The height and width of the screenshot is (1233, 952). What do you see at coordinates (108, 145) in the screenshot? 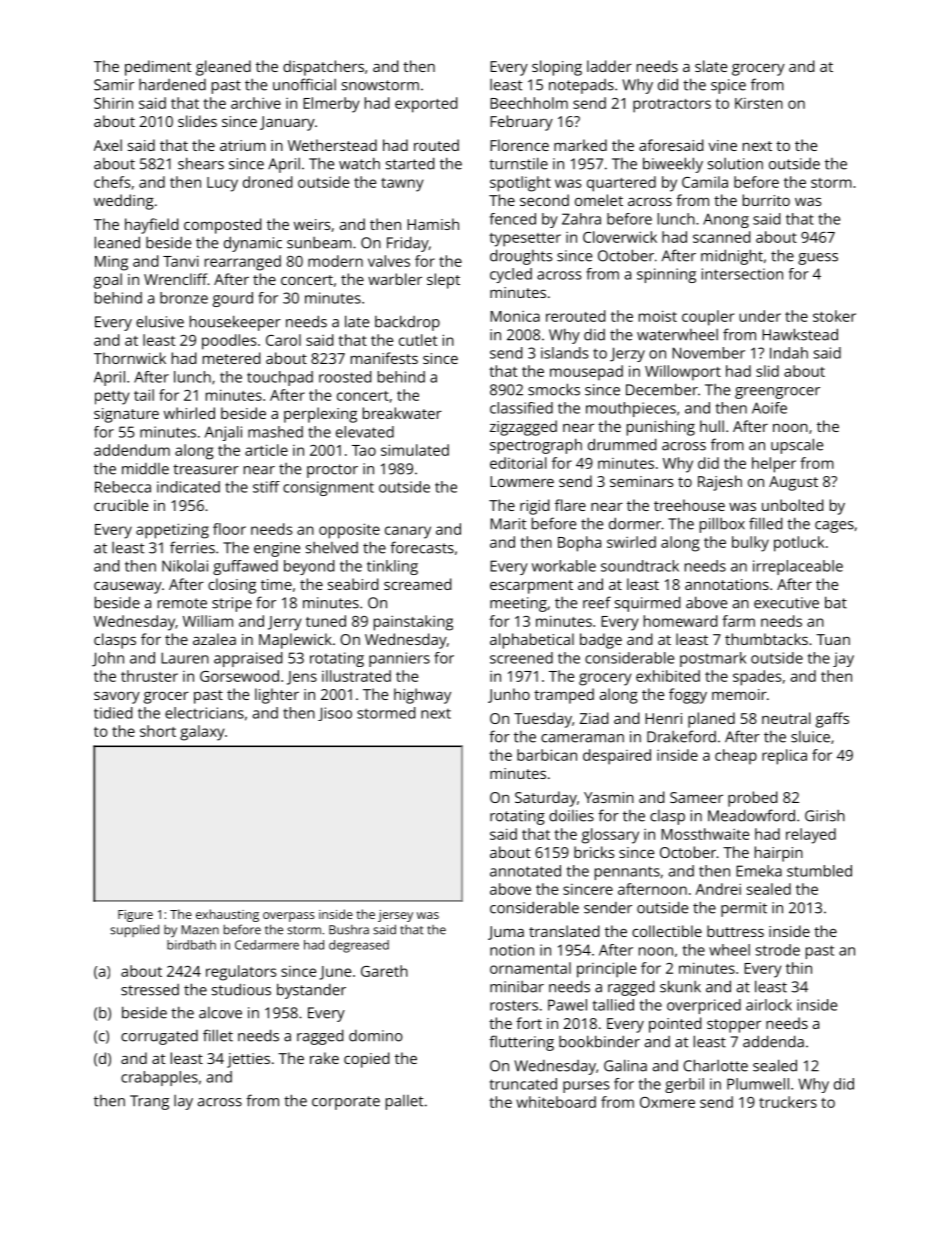
I see `Axel` at bounding box center [108, 145].
